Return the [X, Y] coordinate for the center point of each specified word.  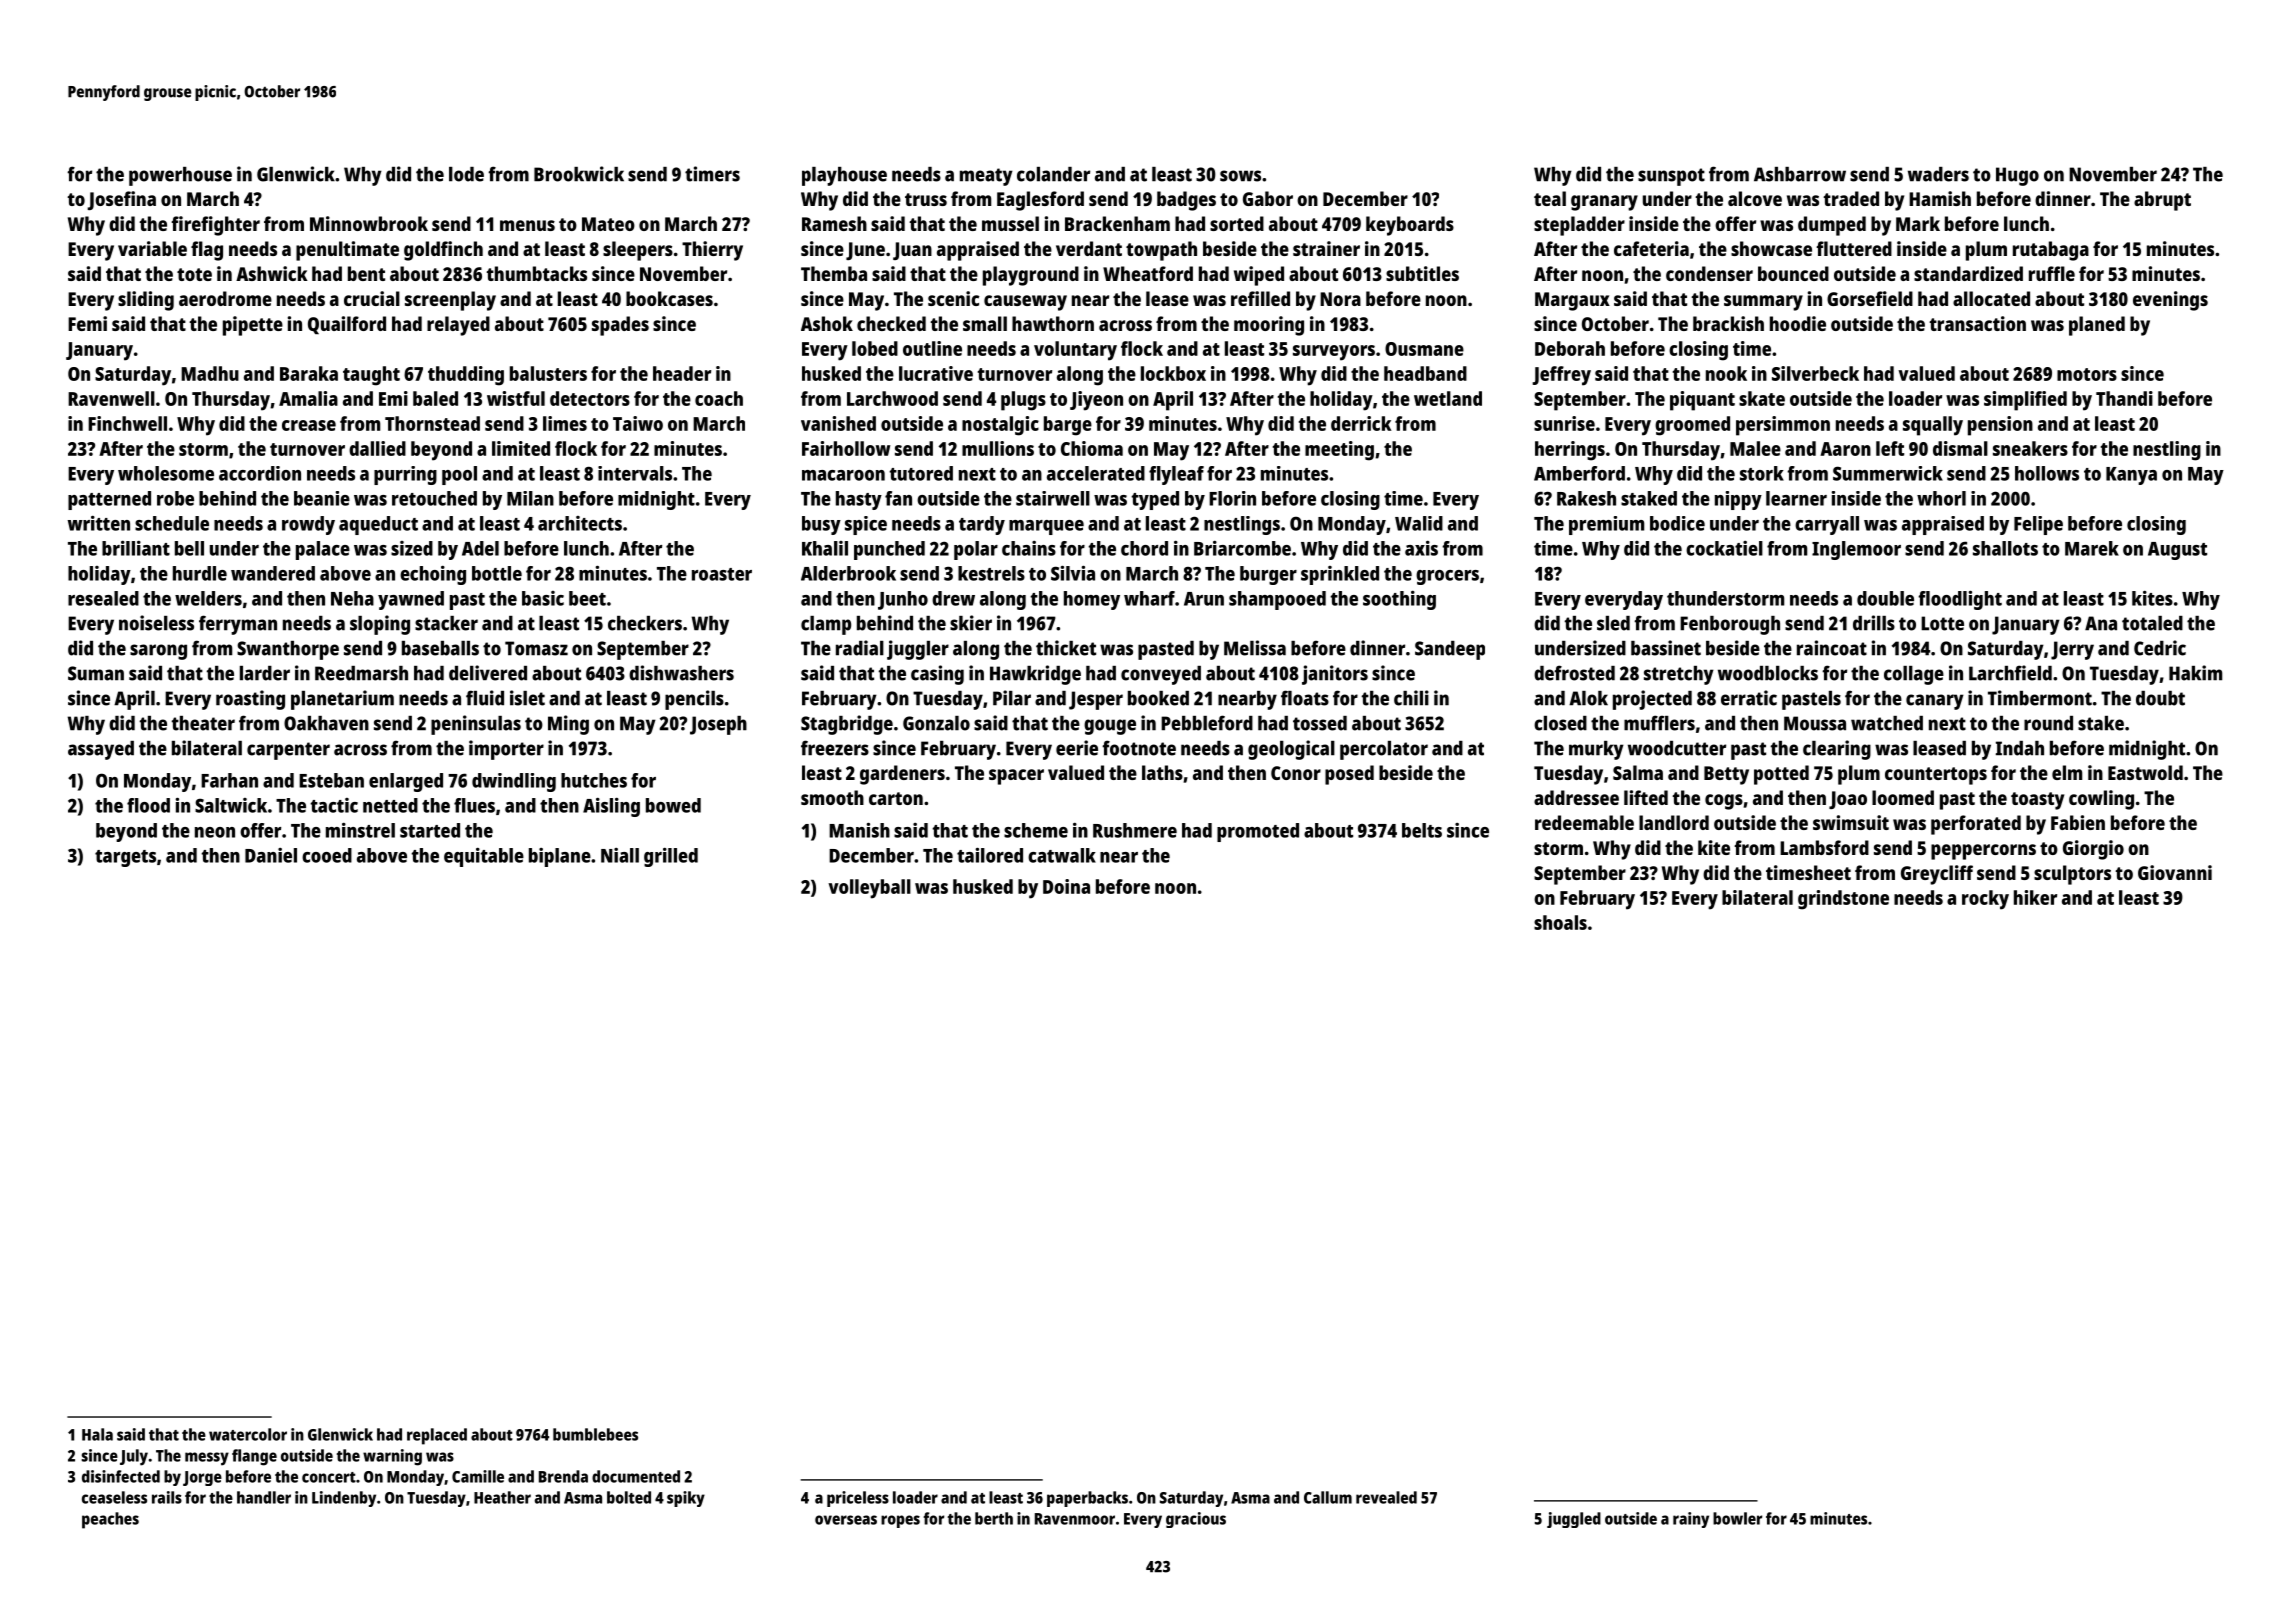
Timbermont [2040, 698]
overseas [846, 1520]
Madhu [210, 373]
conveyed [1161, 675]
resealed [103, 598]
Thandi [2124, 398]
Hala [97, 1434]
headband [1425, 373]
